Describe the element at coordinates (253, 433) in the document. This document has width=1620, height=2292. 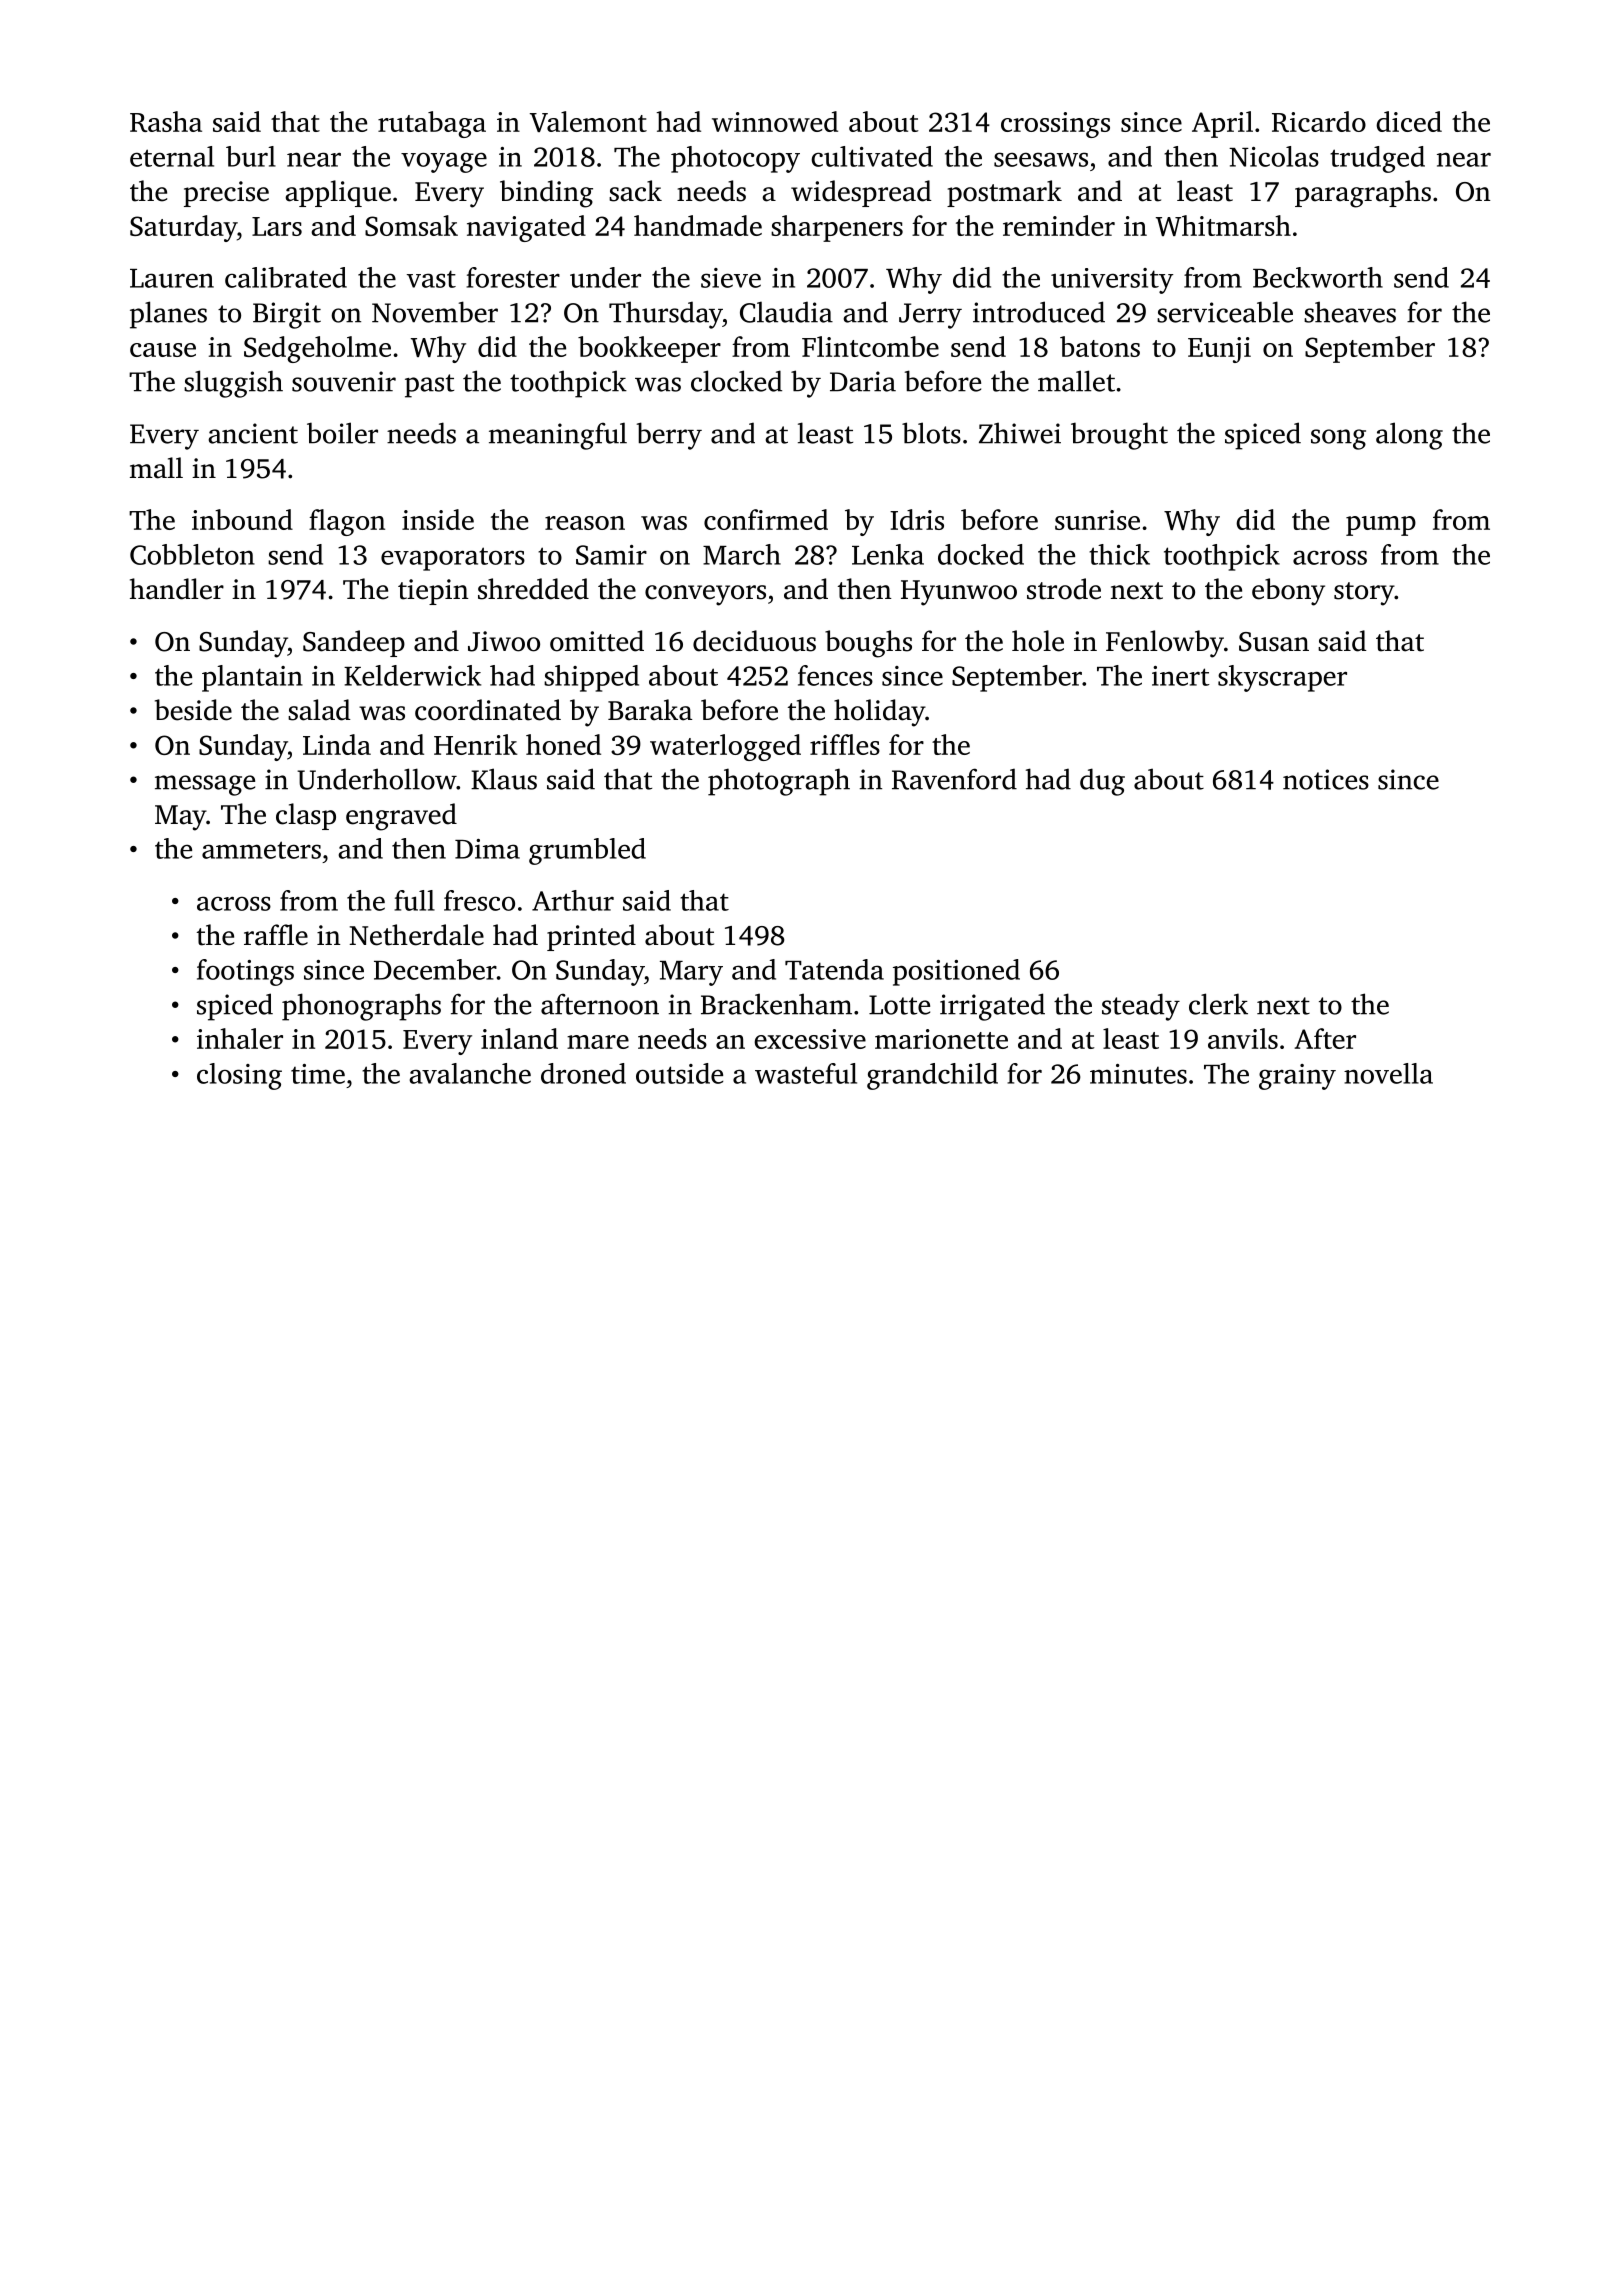
I see `ancient` at that location.
